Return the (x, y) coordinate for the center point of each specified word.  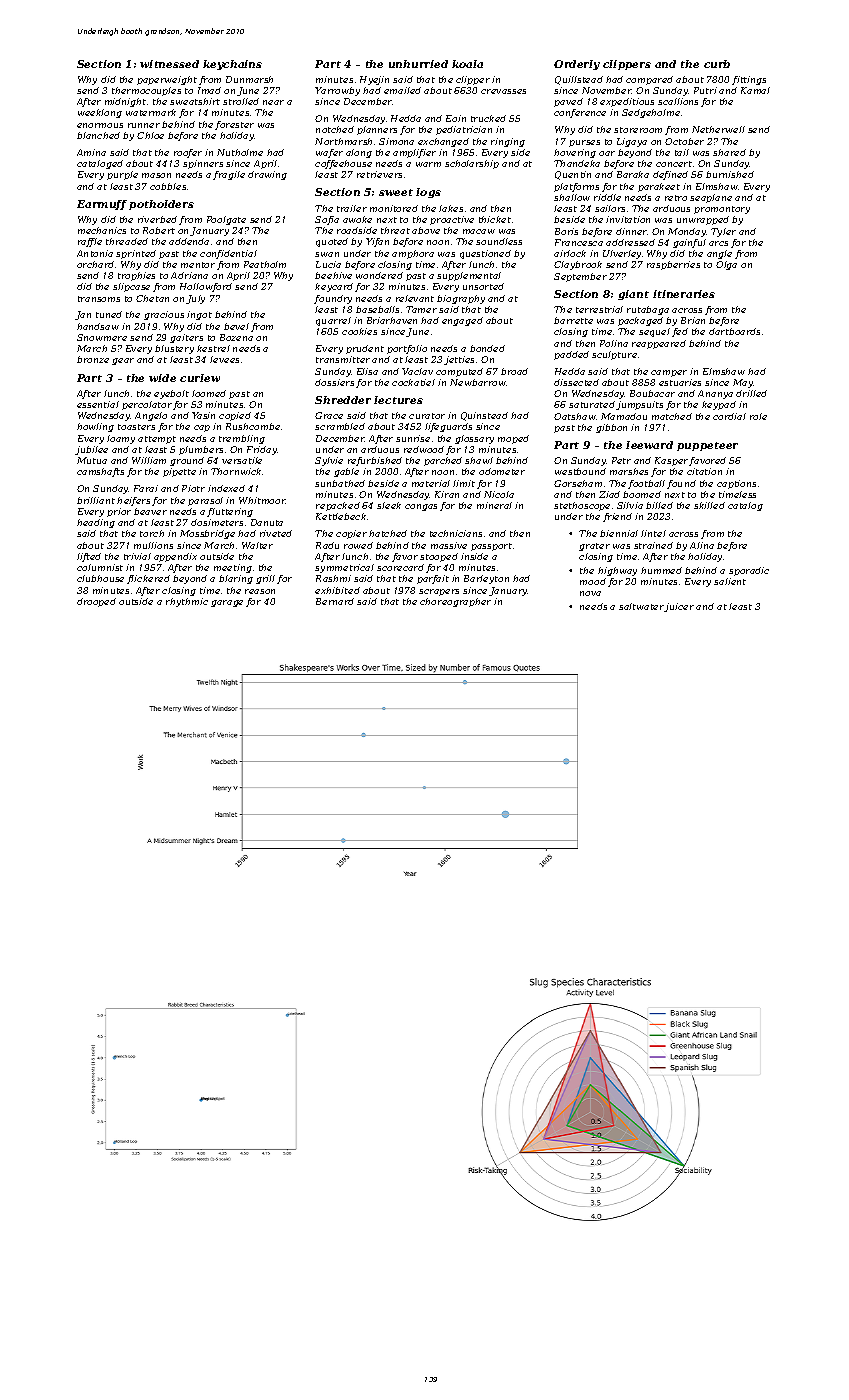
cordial (729, 416)
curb (717, 64)
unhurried (418, 64)
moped (513, 439)
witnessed (169, 64)
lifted (89, 557)
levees (224, 359)
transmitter (343, 359)
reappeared (659, 344)
